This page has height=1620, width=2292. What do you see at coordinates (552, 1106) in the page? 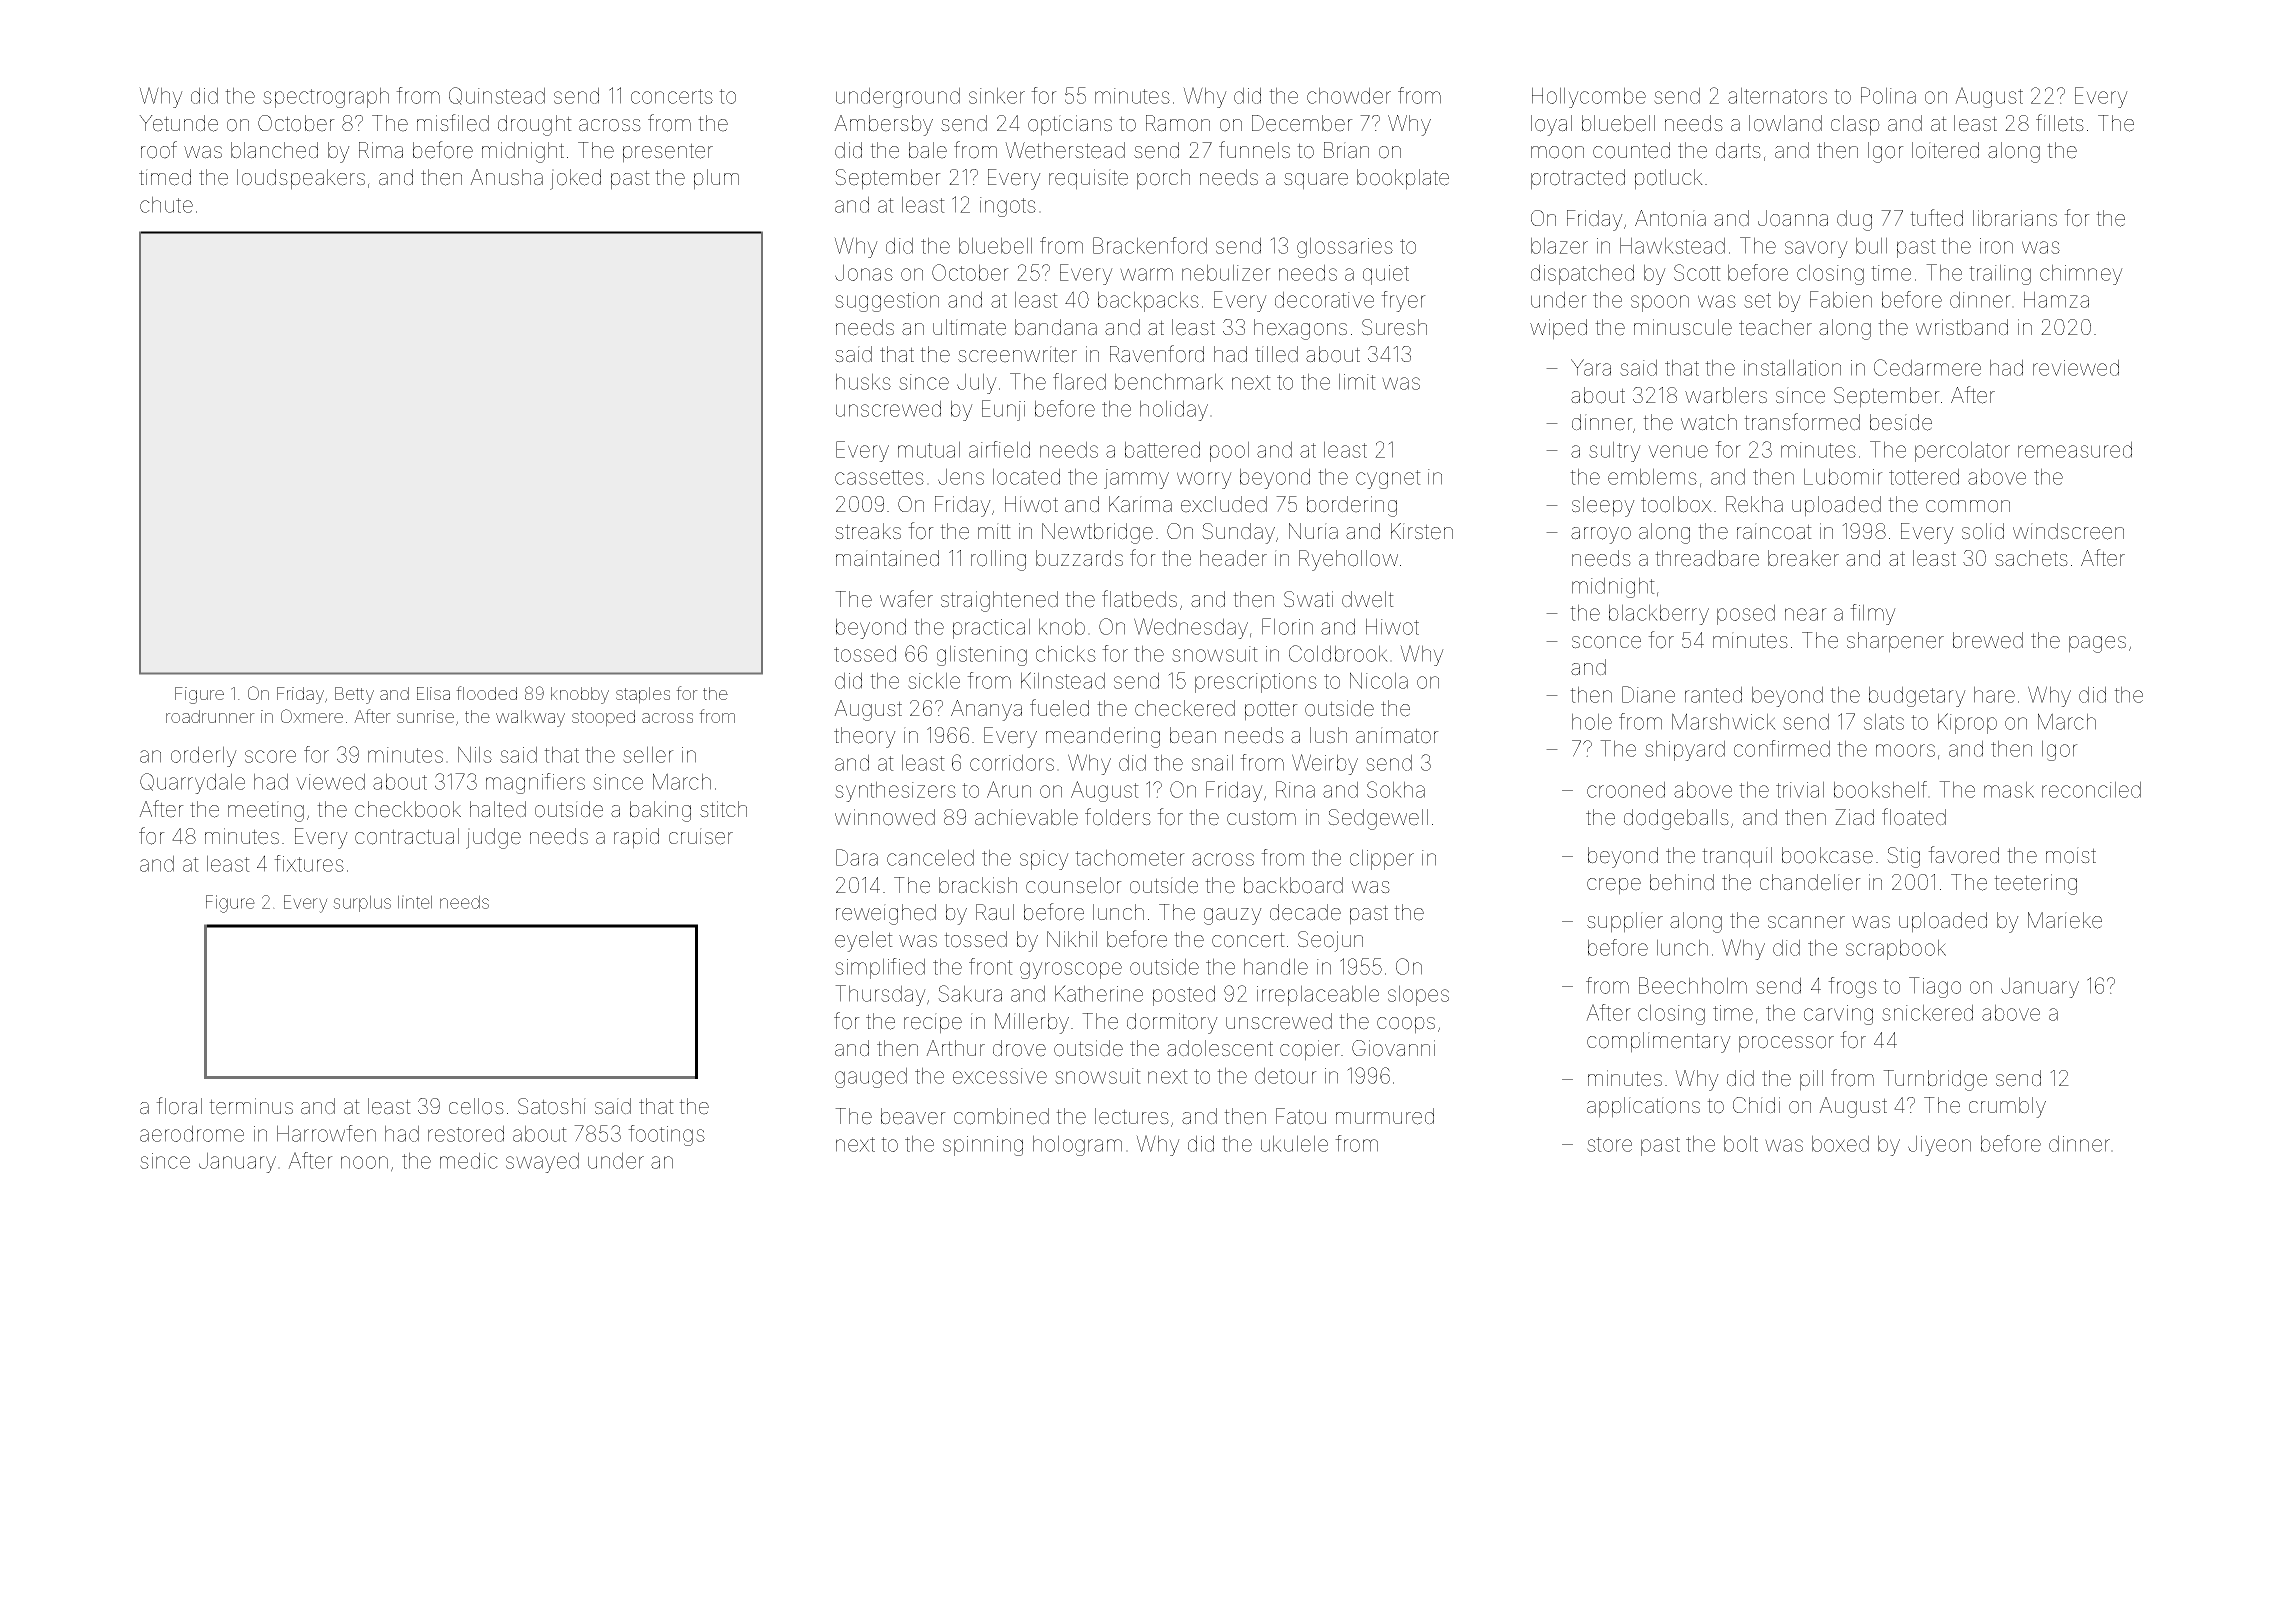
I see `Satoshi` at bounding box center [552, 1106].
